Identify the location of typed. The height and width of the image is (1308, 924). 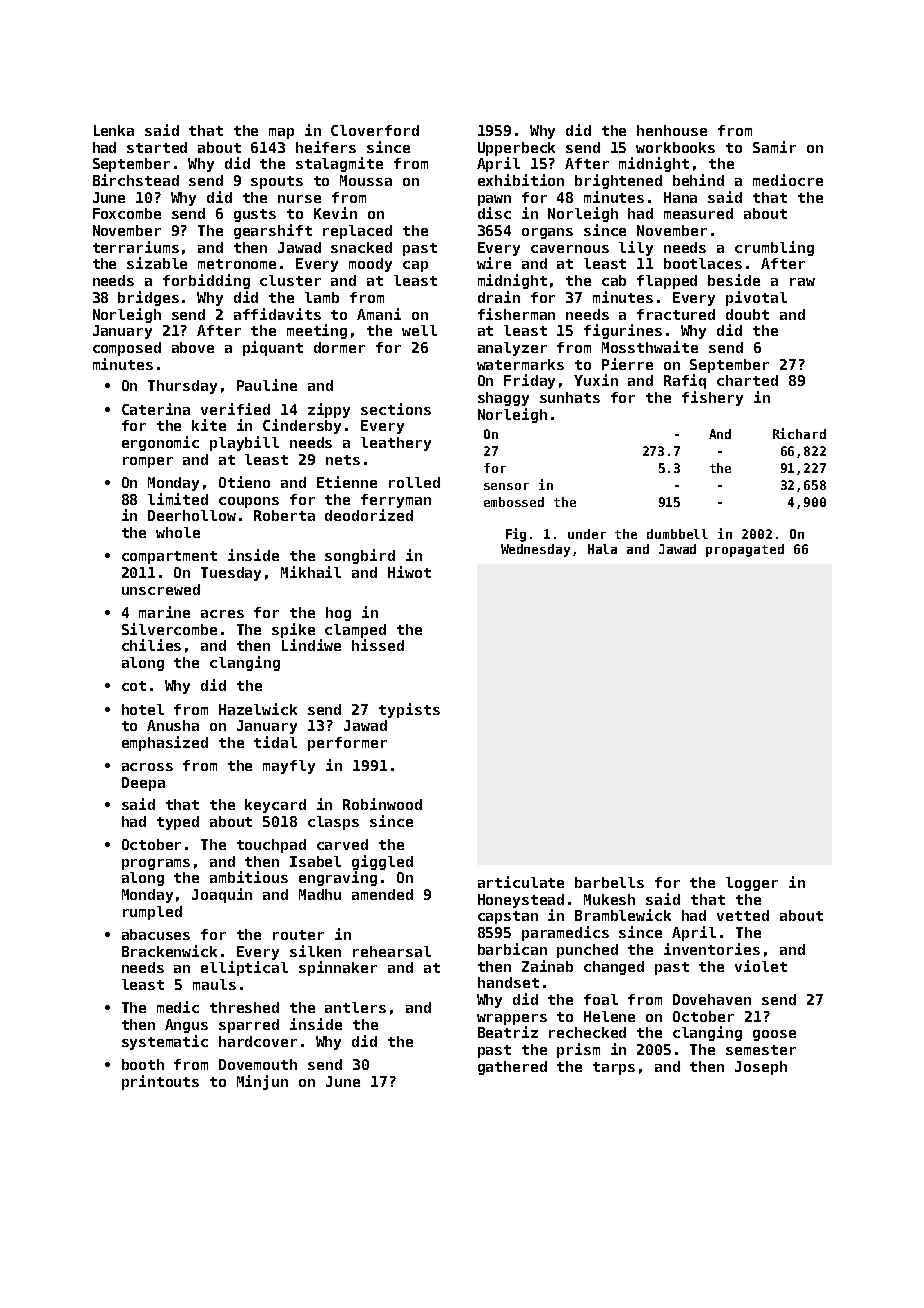
(178, 823).
